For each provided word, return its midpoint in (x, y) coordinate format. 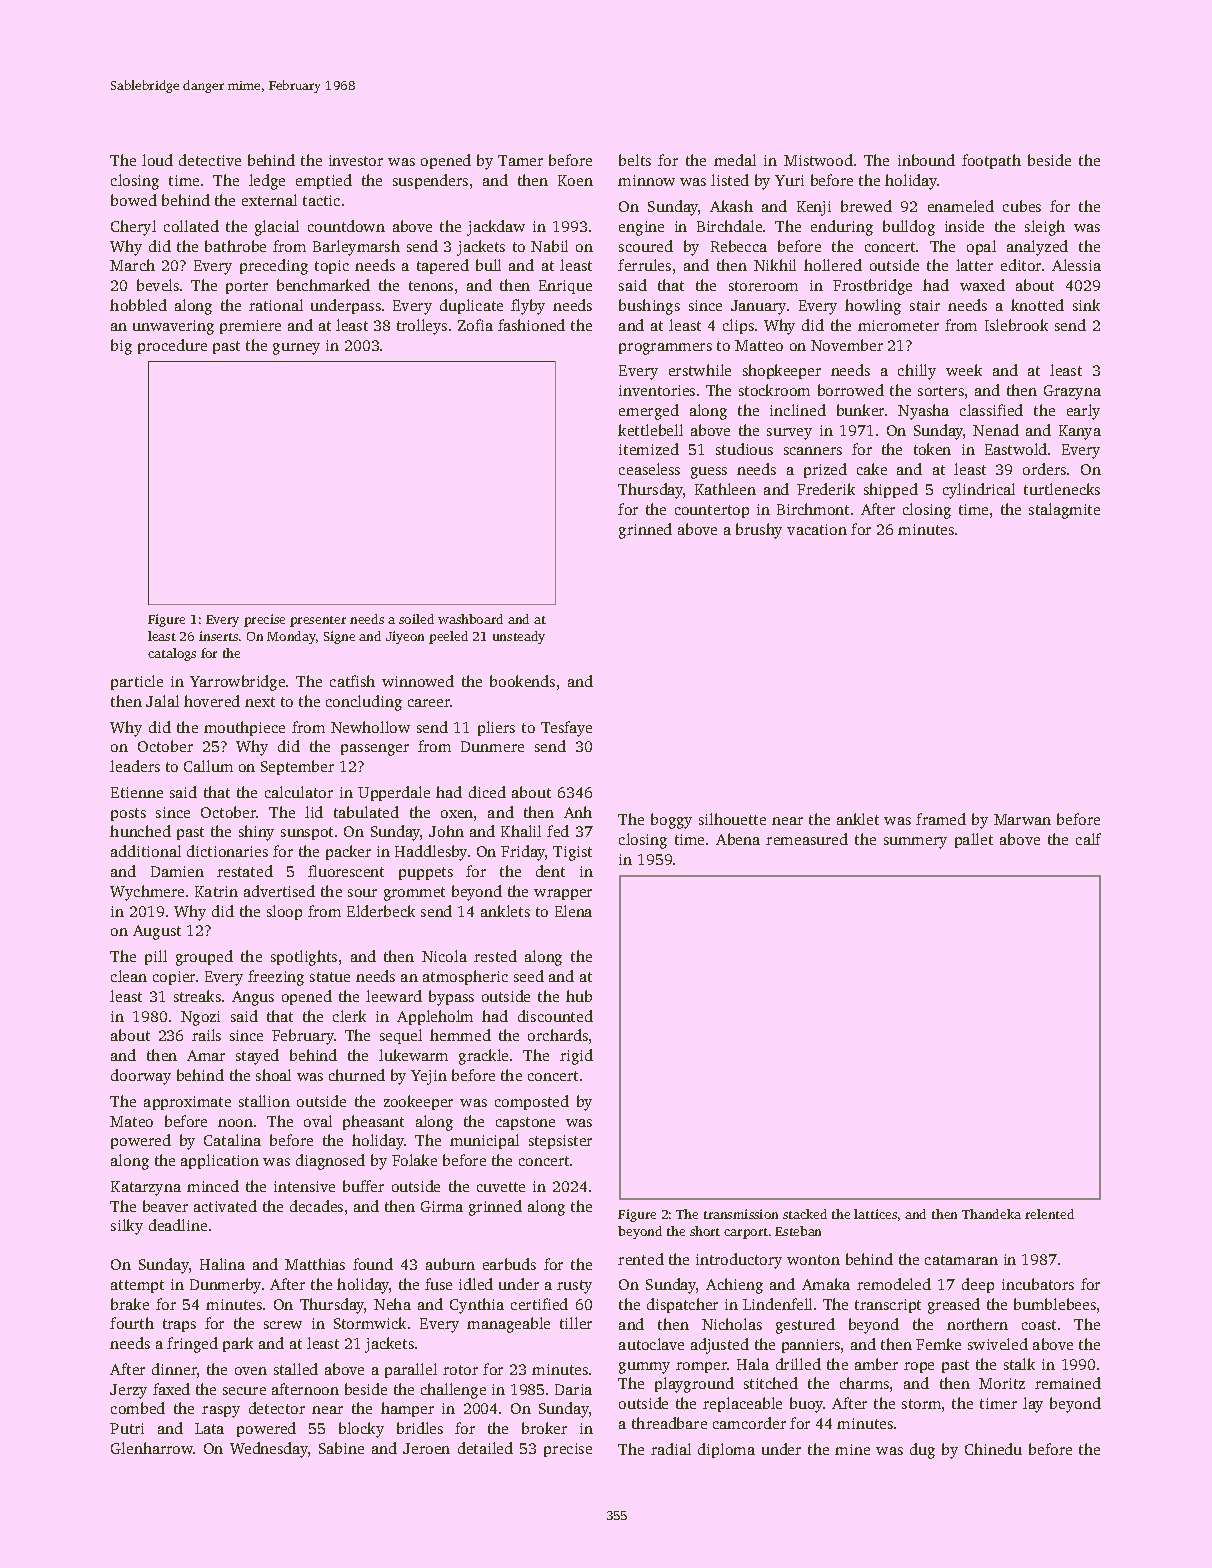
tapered (443, 266)
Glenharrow (152, 1448)
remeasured (807, 839)
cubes (1022, 206)
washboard (470, 619)
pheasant (373, 1122)
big (121, 347)
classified (991, 410)
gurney (296, 349)
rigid (576, 1057)
